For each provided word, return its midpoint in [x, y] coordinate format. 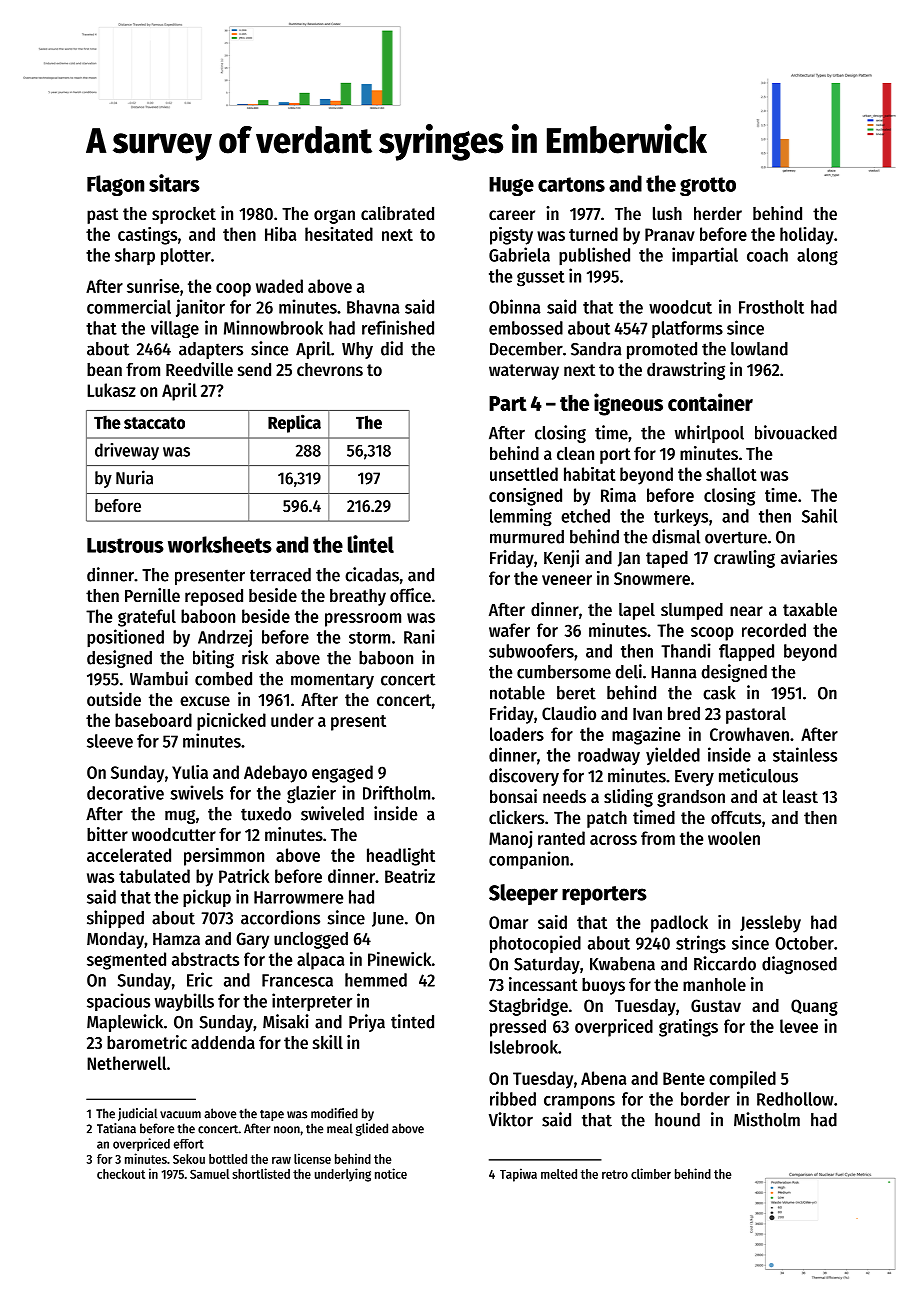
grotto [708, 186]
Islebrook [524, 1047]
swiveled [332, 813]
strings [701, 944]
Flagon [115, 185]
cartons [571, 184]
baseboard [153, 720]
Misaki [286, 1021]
